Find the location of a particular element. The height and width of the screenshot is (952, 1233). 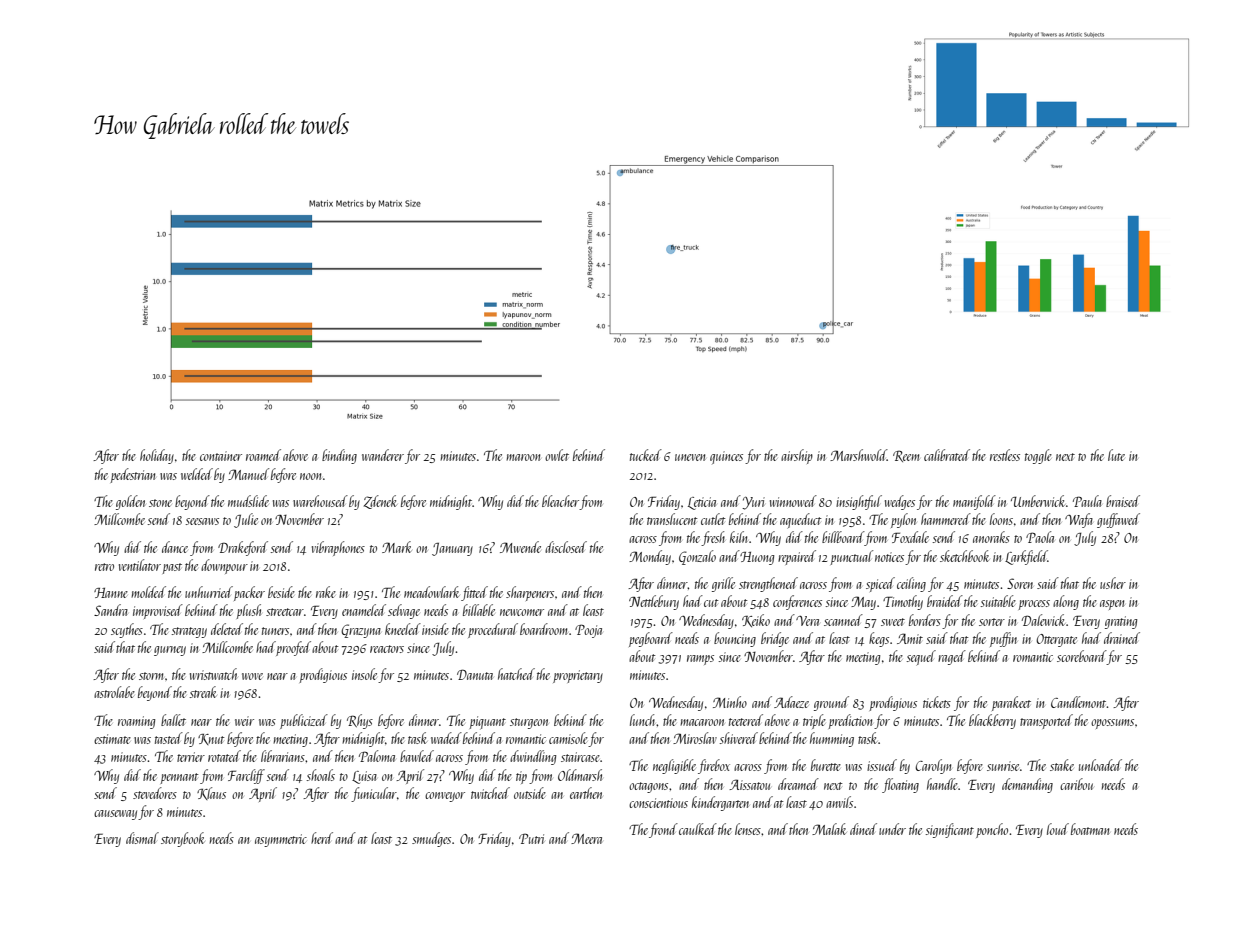

Soren is located at coordinates (1020, 583).
